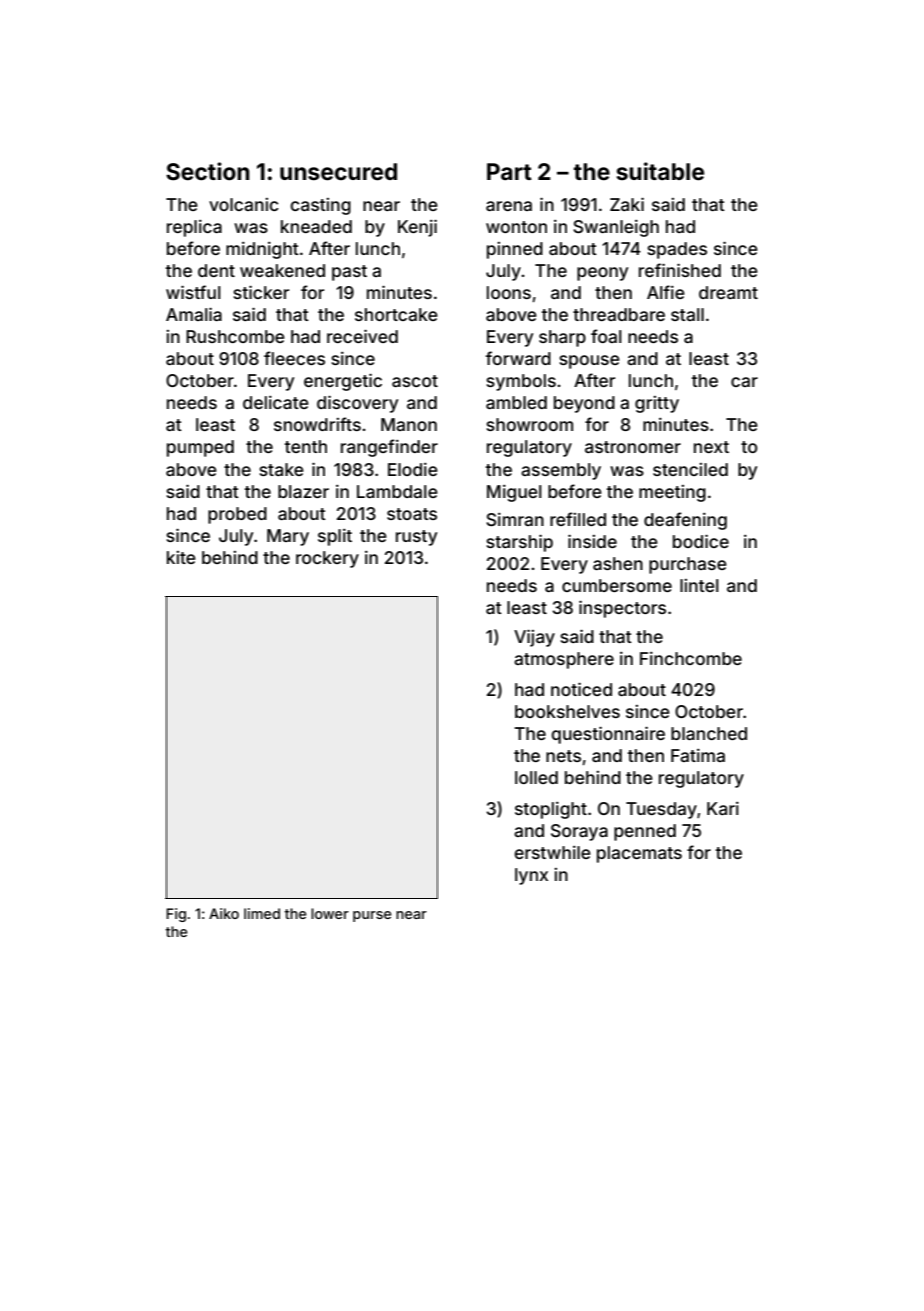 This image has width=924, height=1311. What do you see at coordinates (261, 292) in the image?
I see `sticker` at bounding box center [261, 292].
